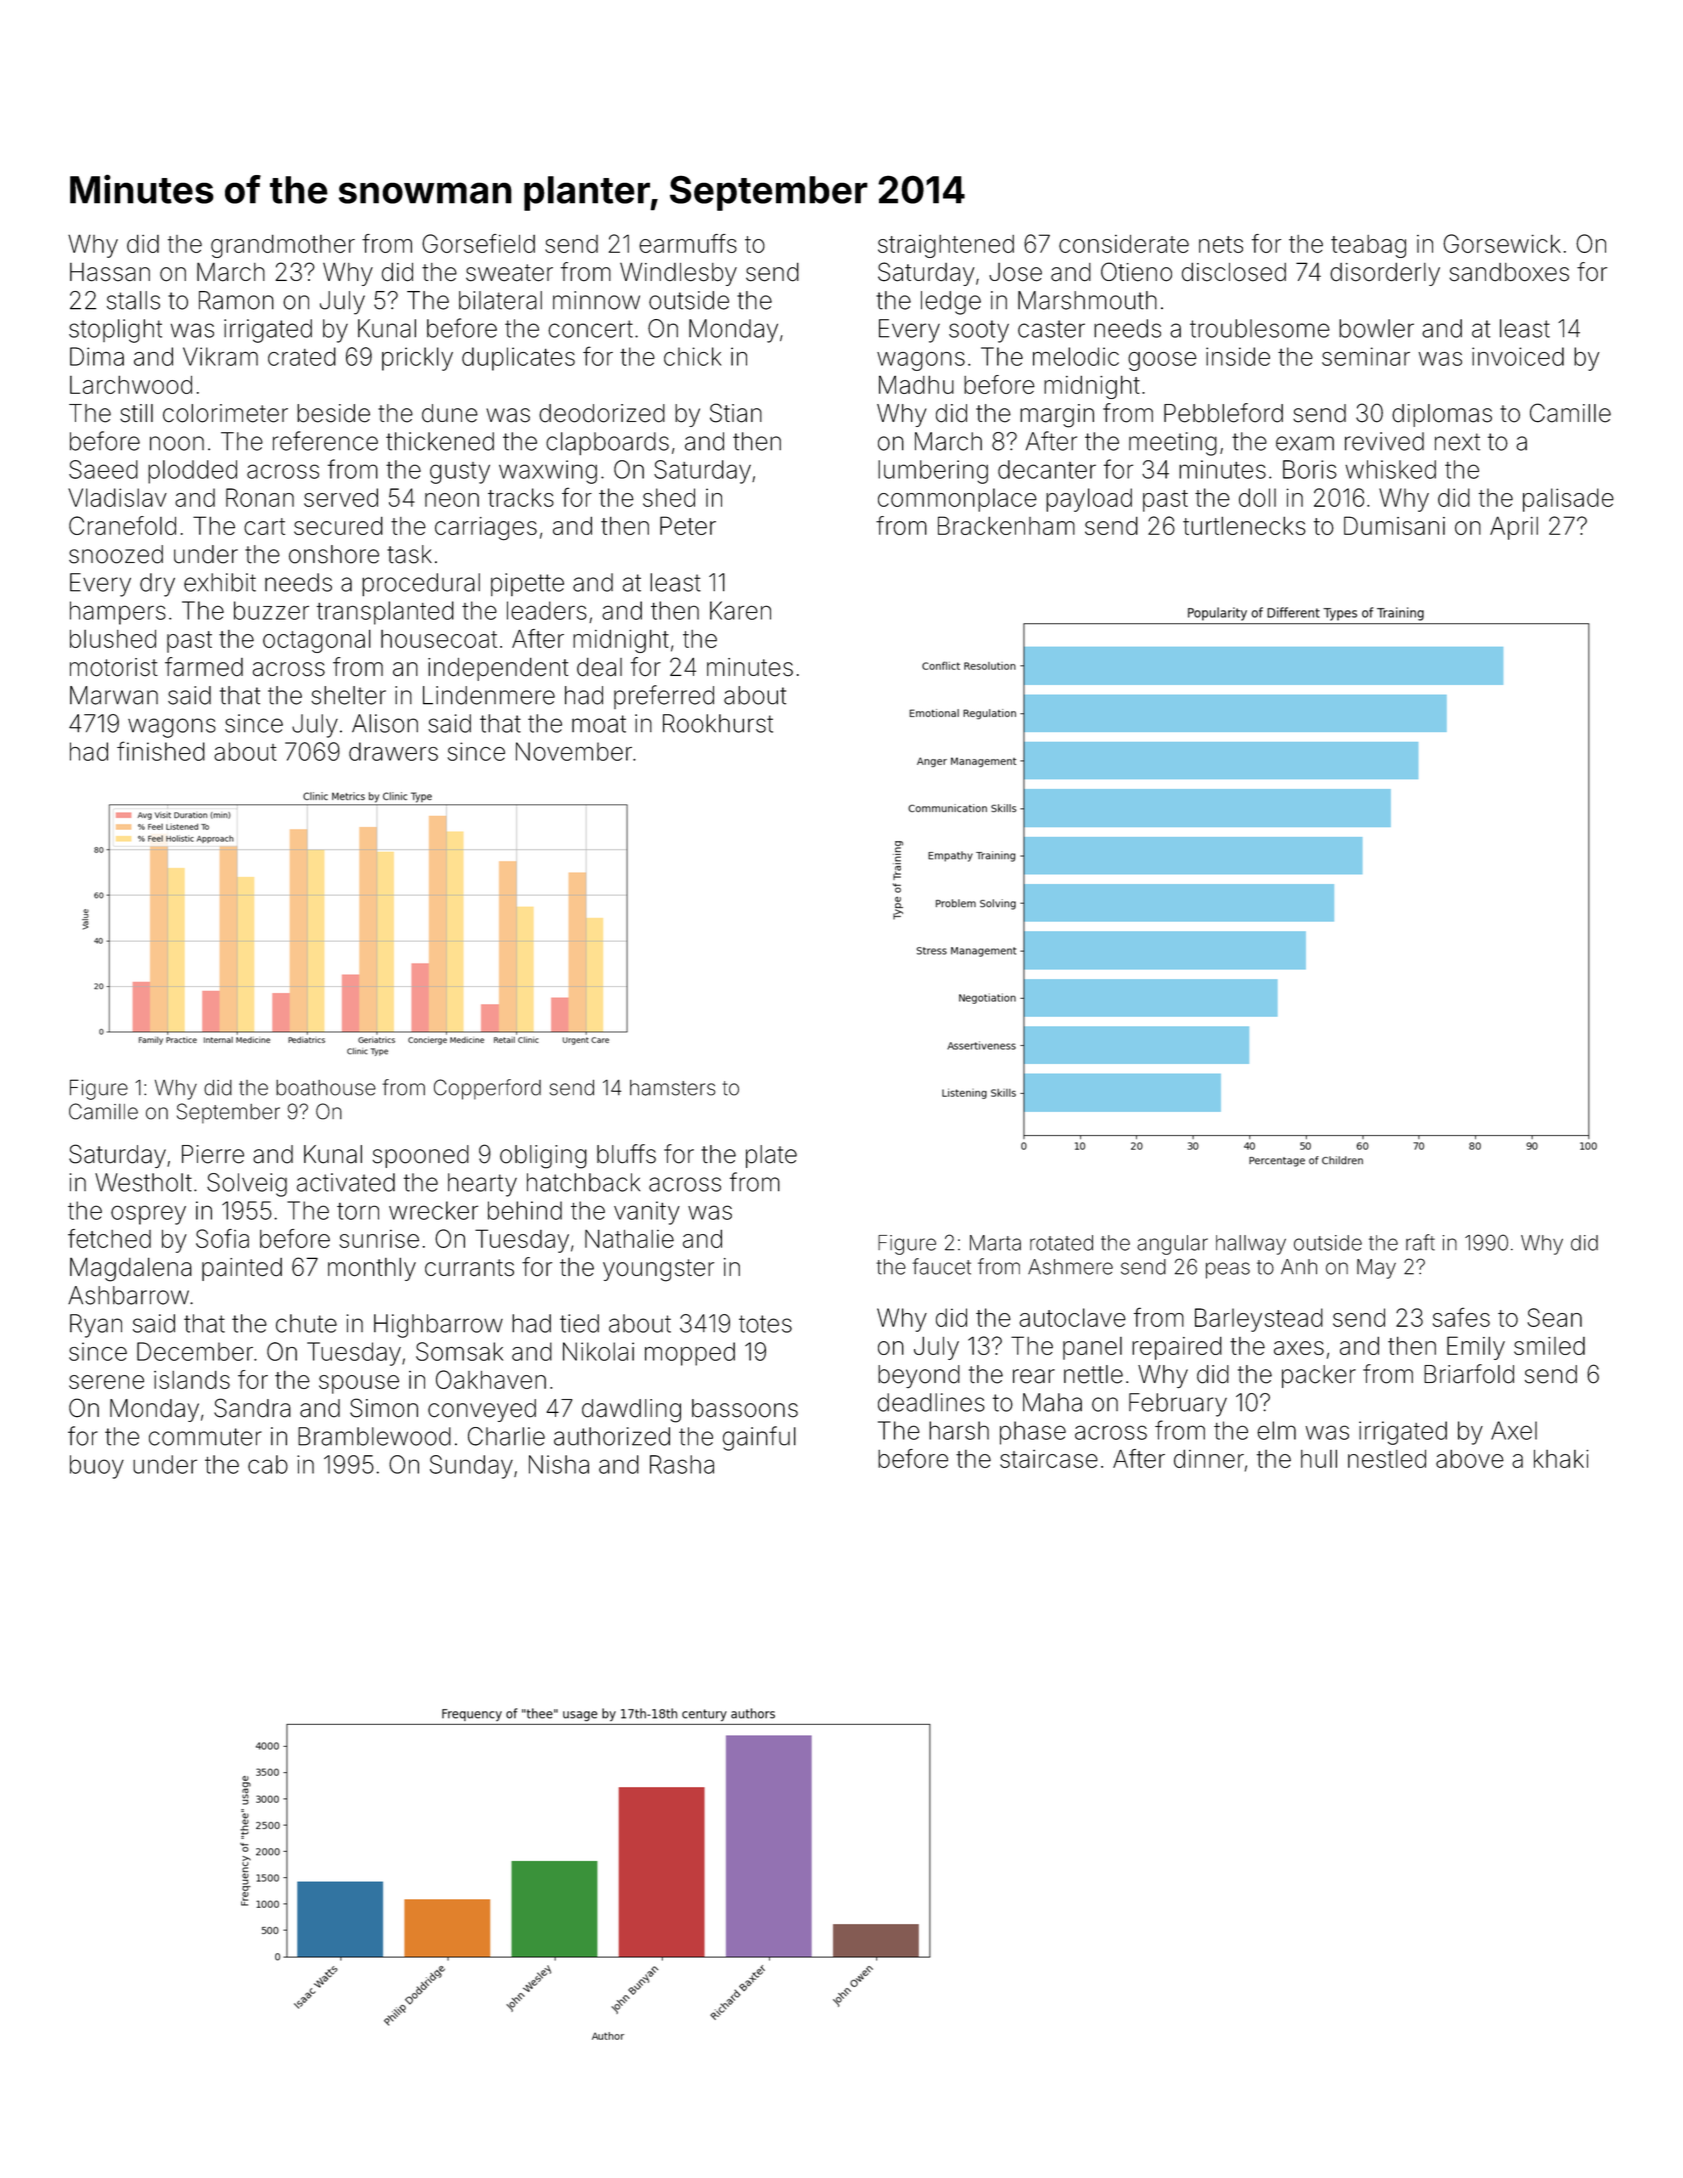 This screenshot has width=1683, height=2178. I want to click on snoozed, so click(116, 554).
